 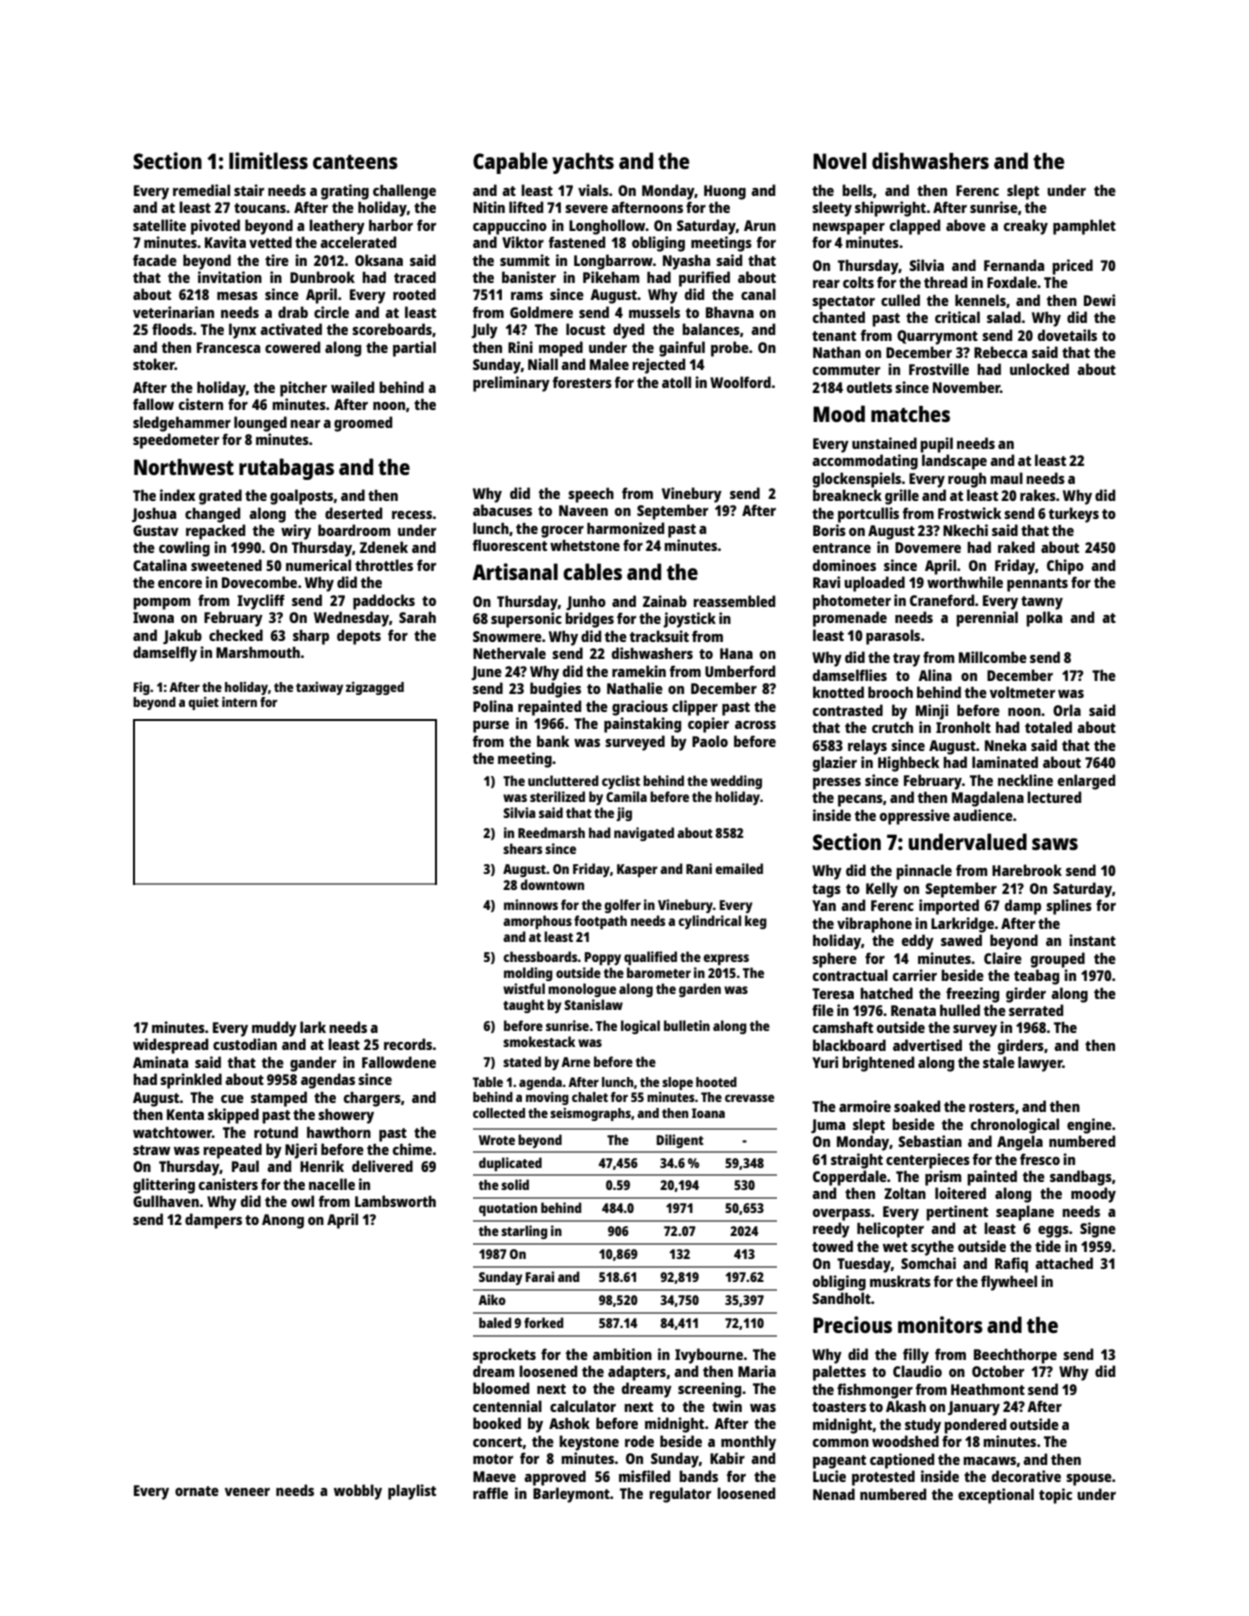 I want to click on tawny, so click(x=1042, y=603).
